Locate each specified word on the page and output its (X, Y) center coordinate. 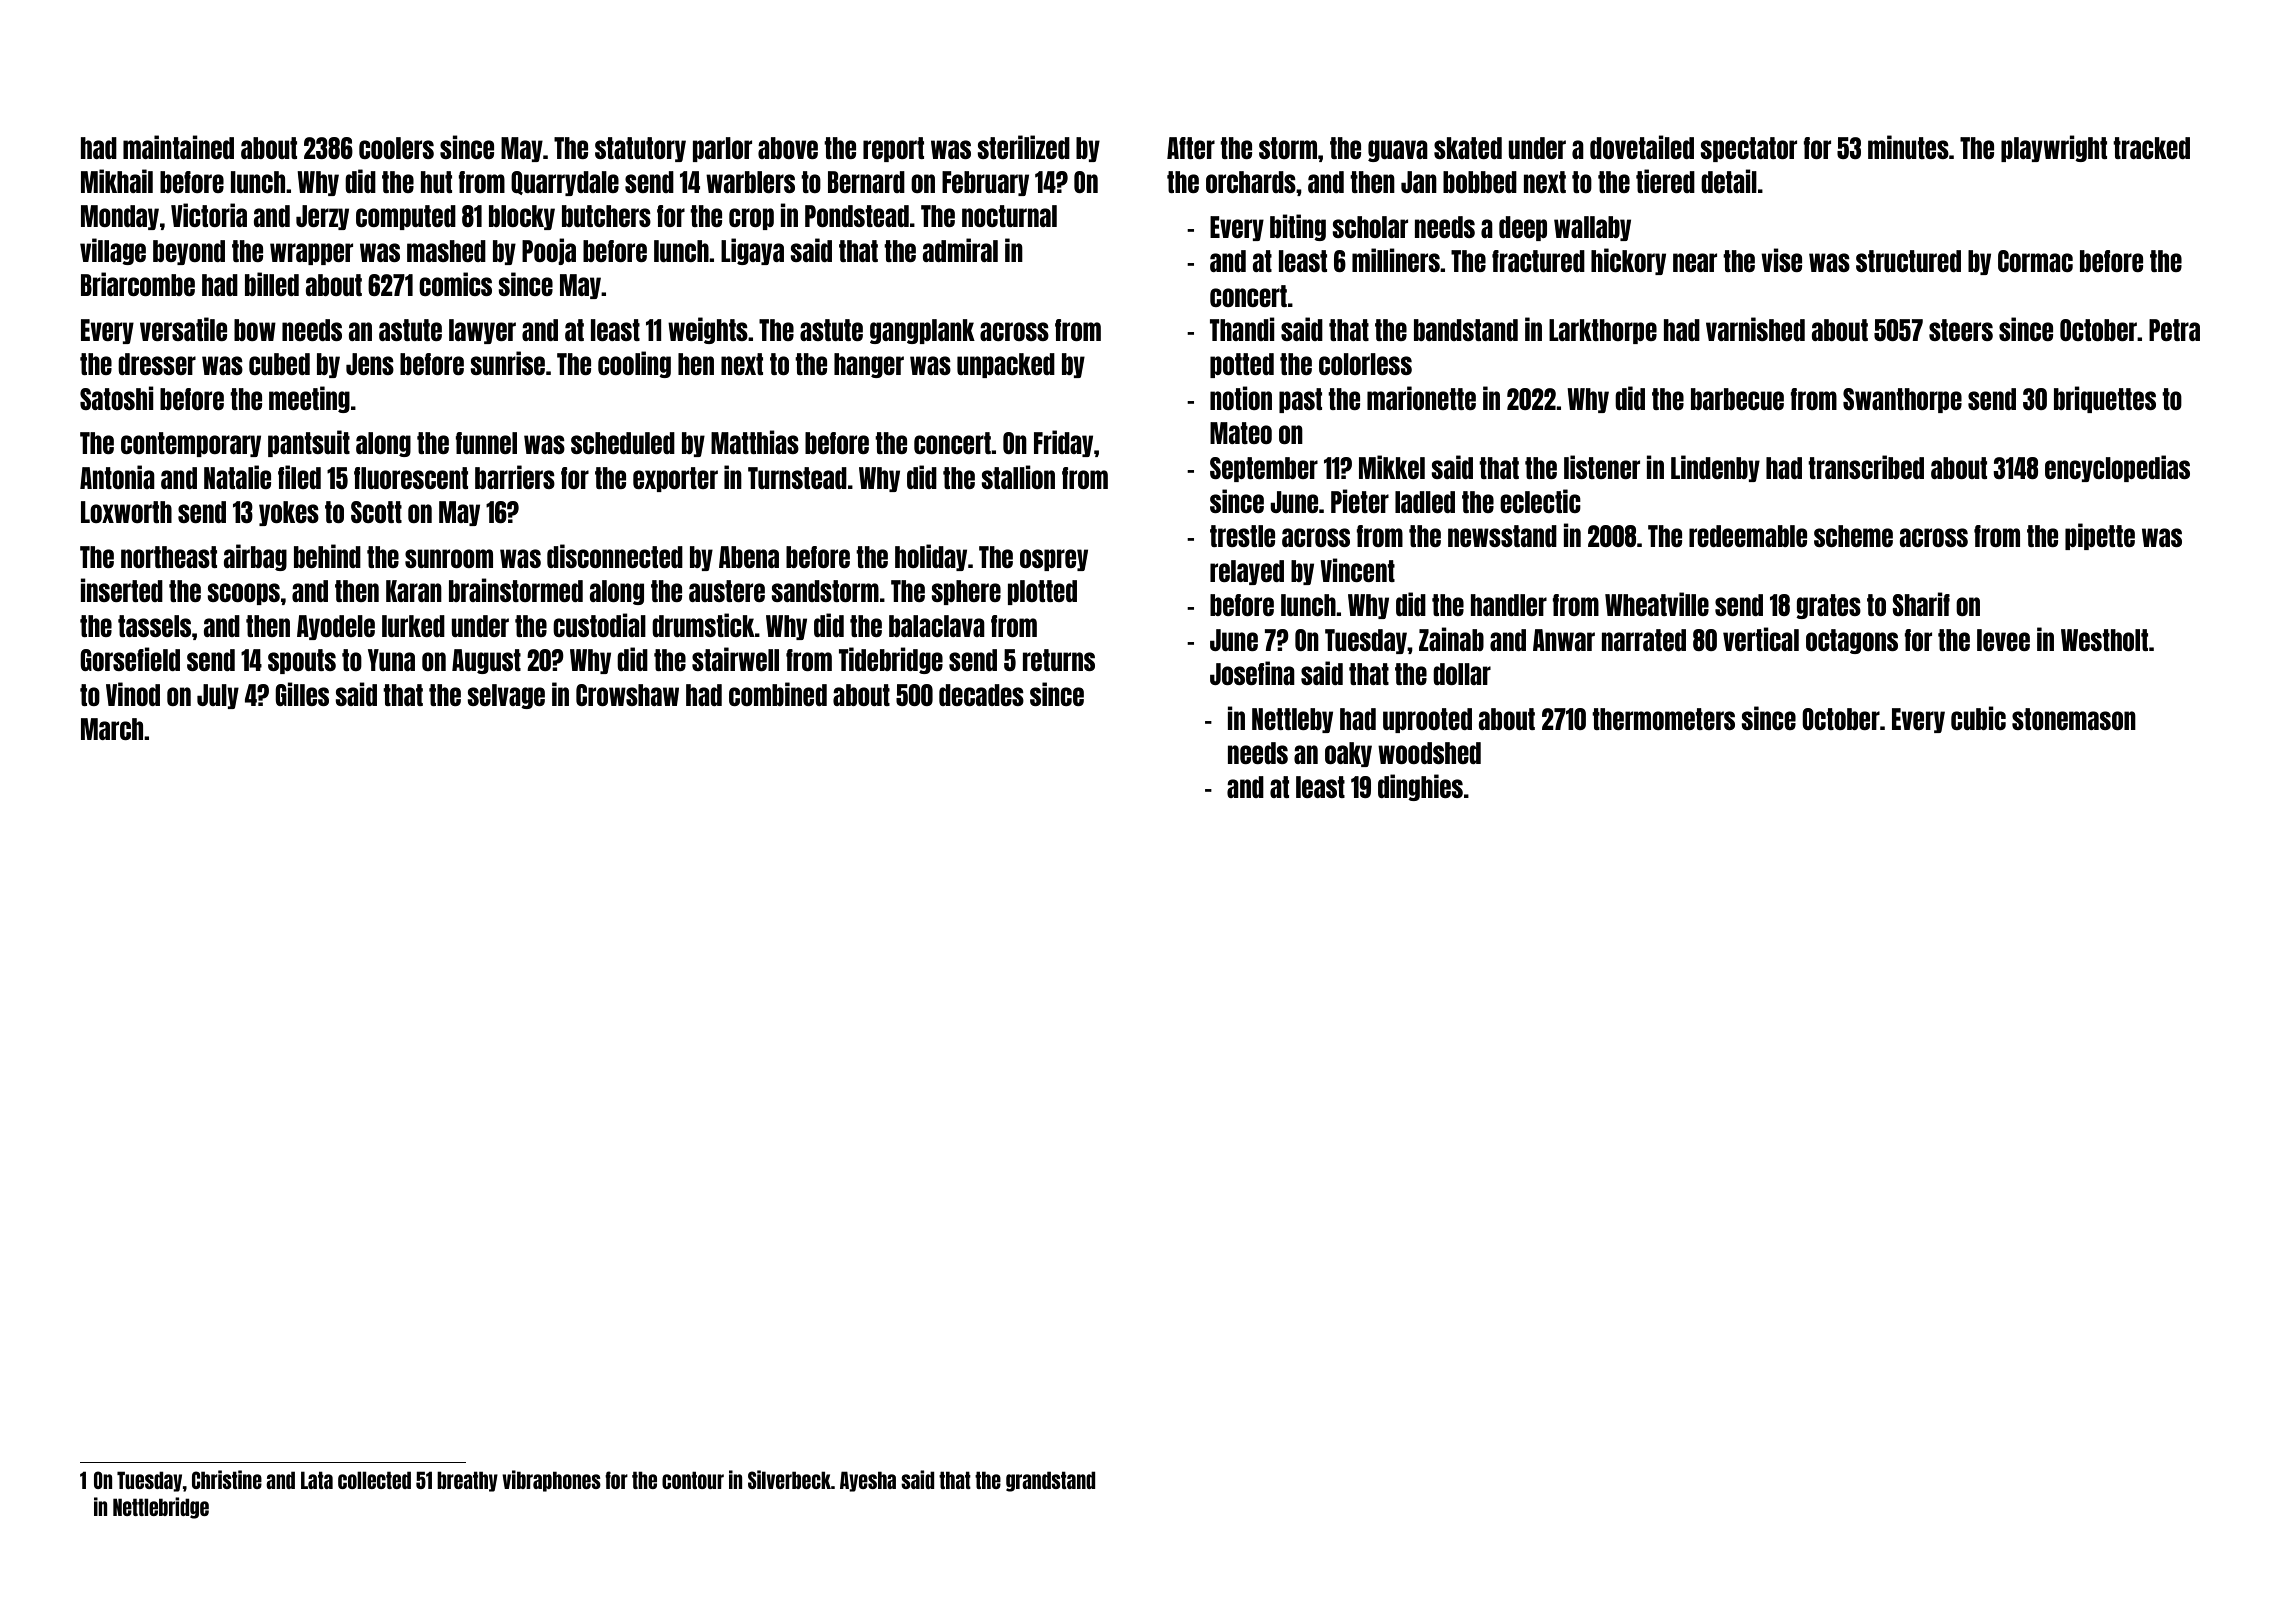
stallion (1018, 477)
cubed (279, 364)
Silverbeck (789, 1479)
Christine (227, 1479)
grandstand (1051, 1481)
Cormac (2035, 261)
